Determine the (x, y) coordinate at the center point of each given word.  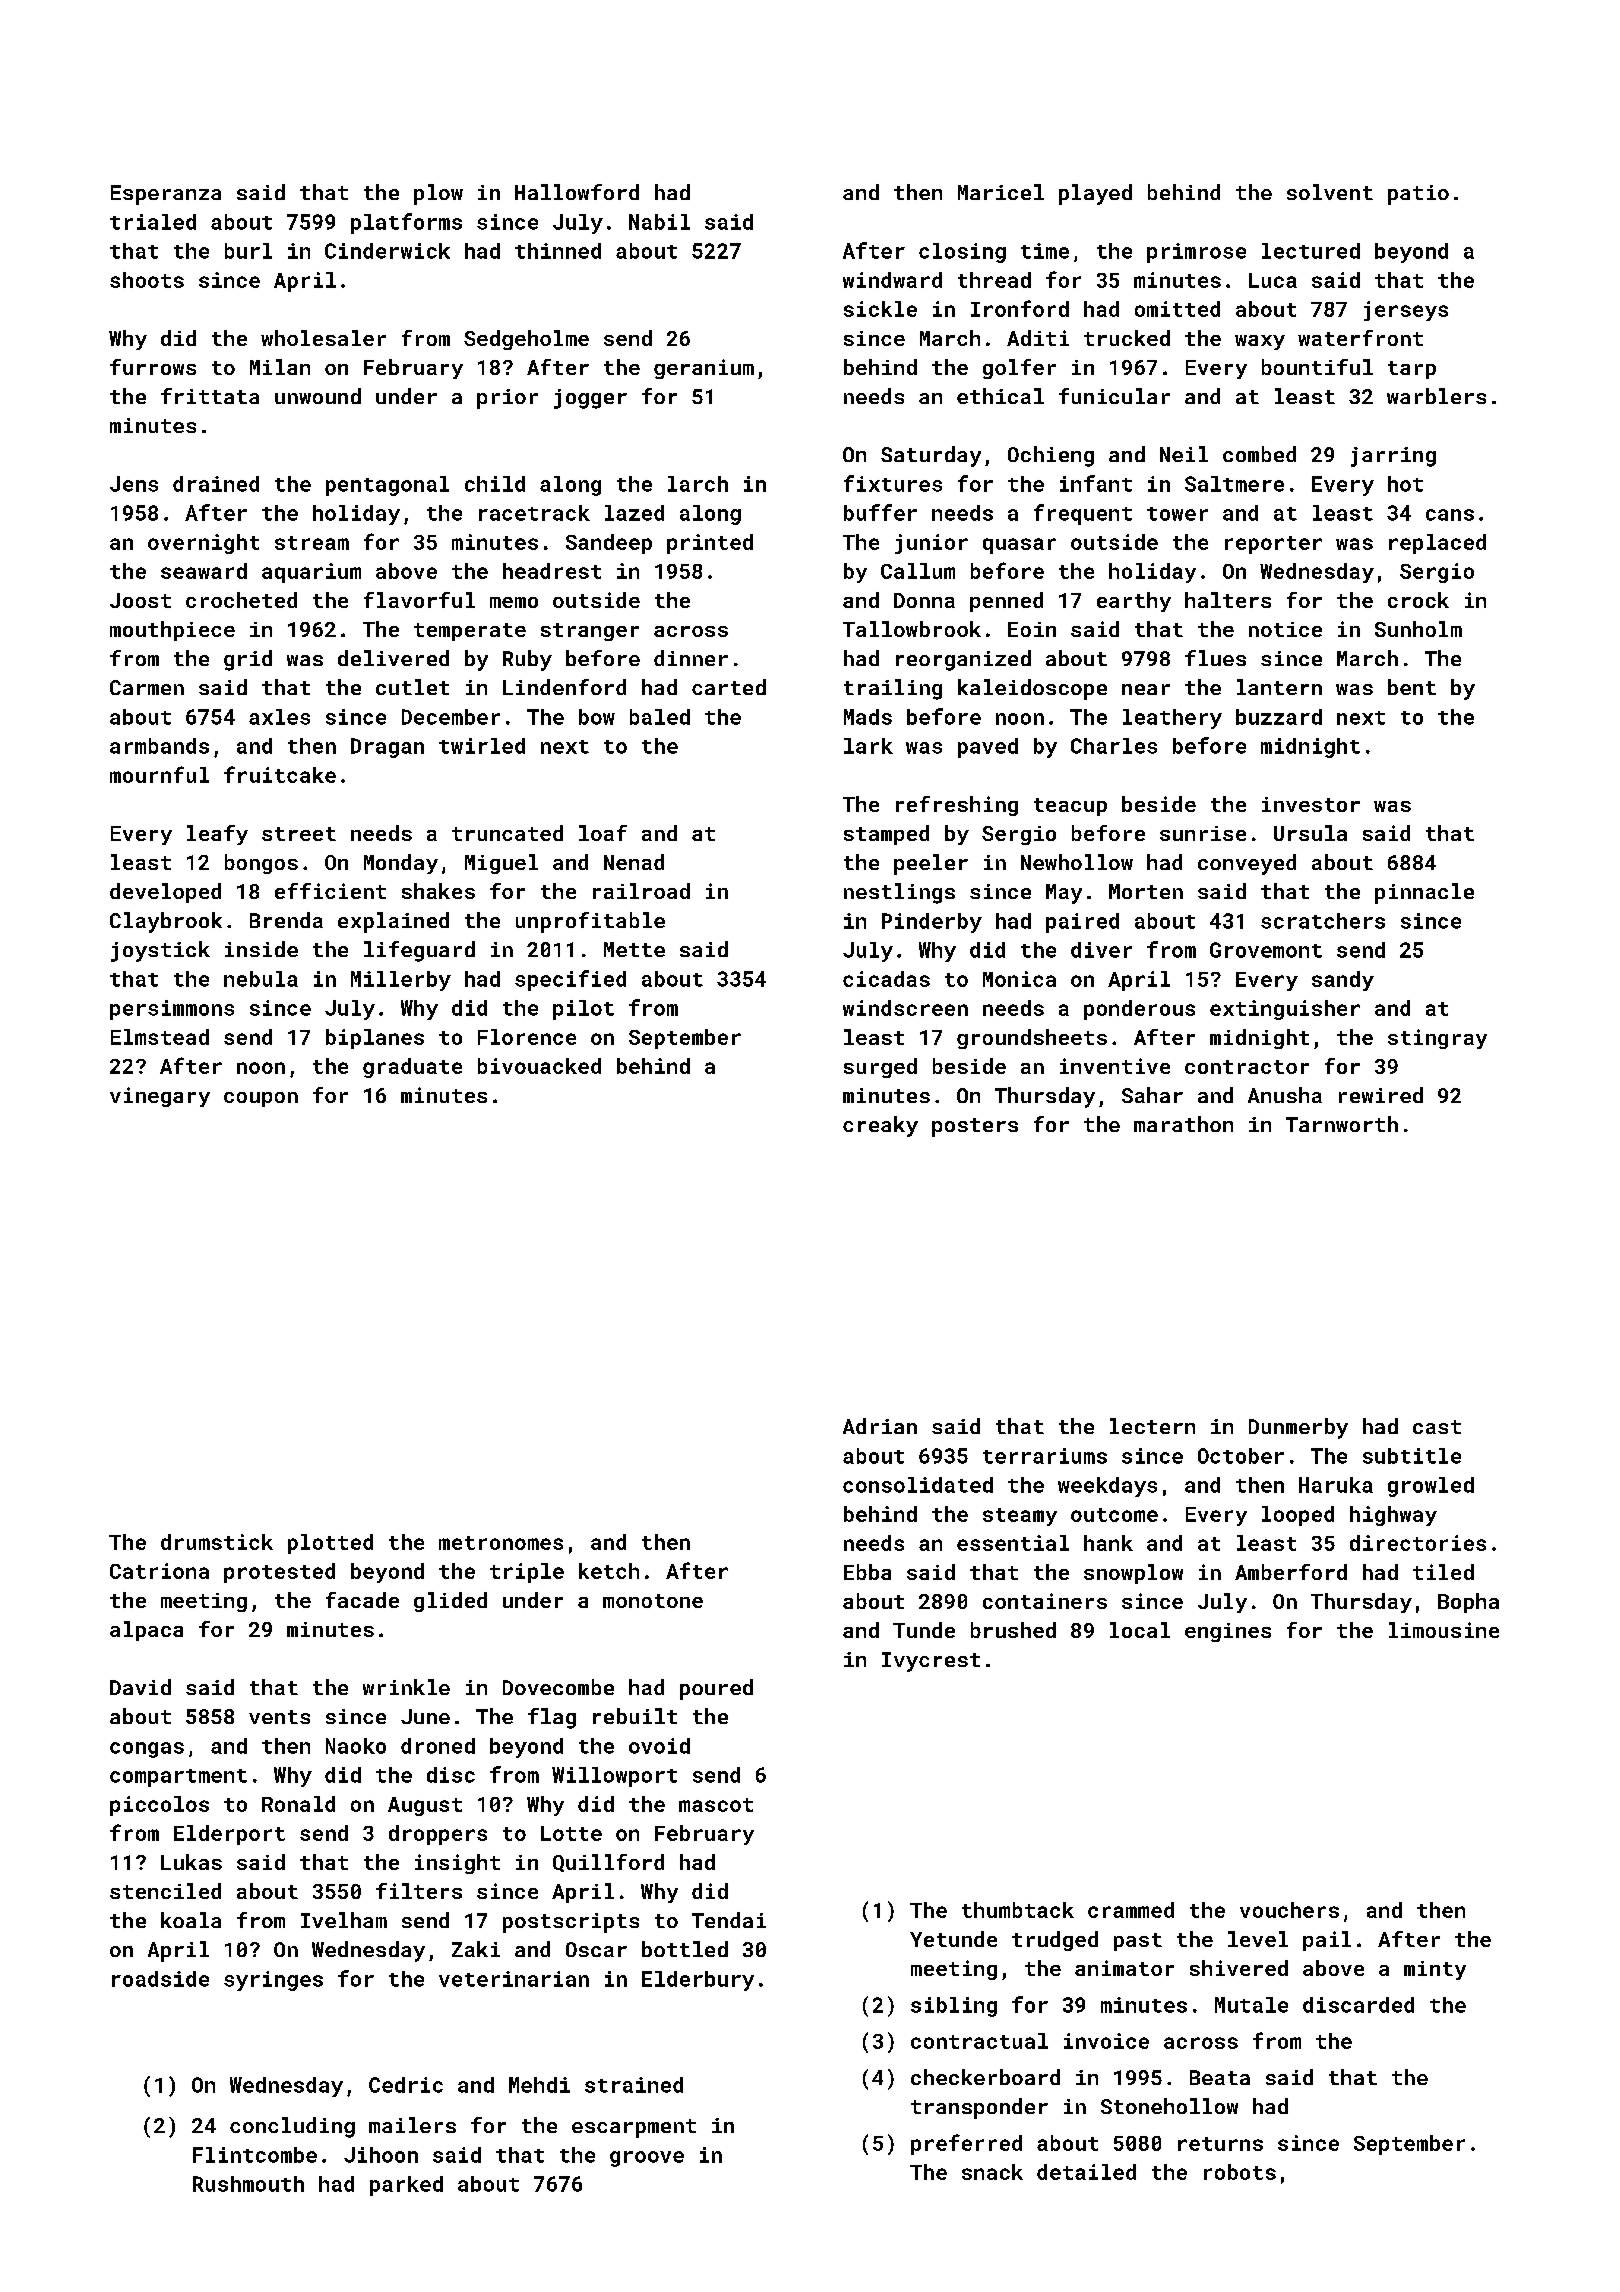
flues (1215, 658)
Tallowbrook (912, 629)
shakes (438, 891)
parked (406, 2186)
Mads (868, 717)
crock (1418, 600)
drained (216, 484)
